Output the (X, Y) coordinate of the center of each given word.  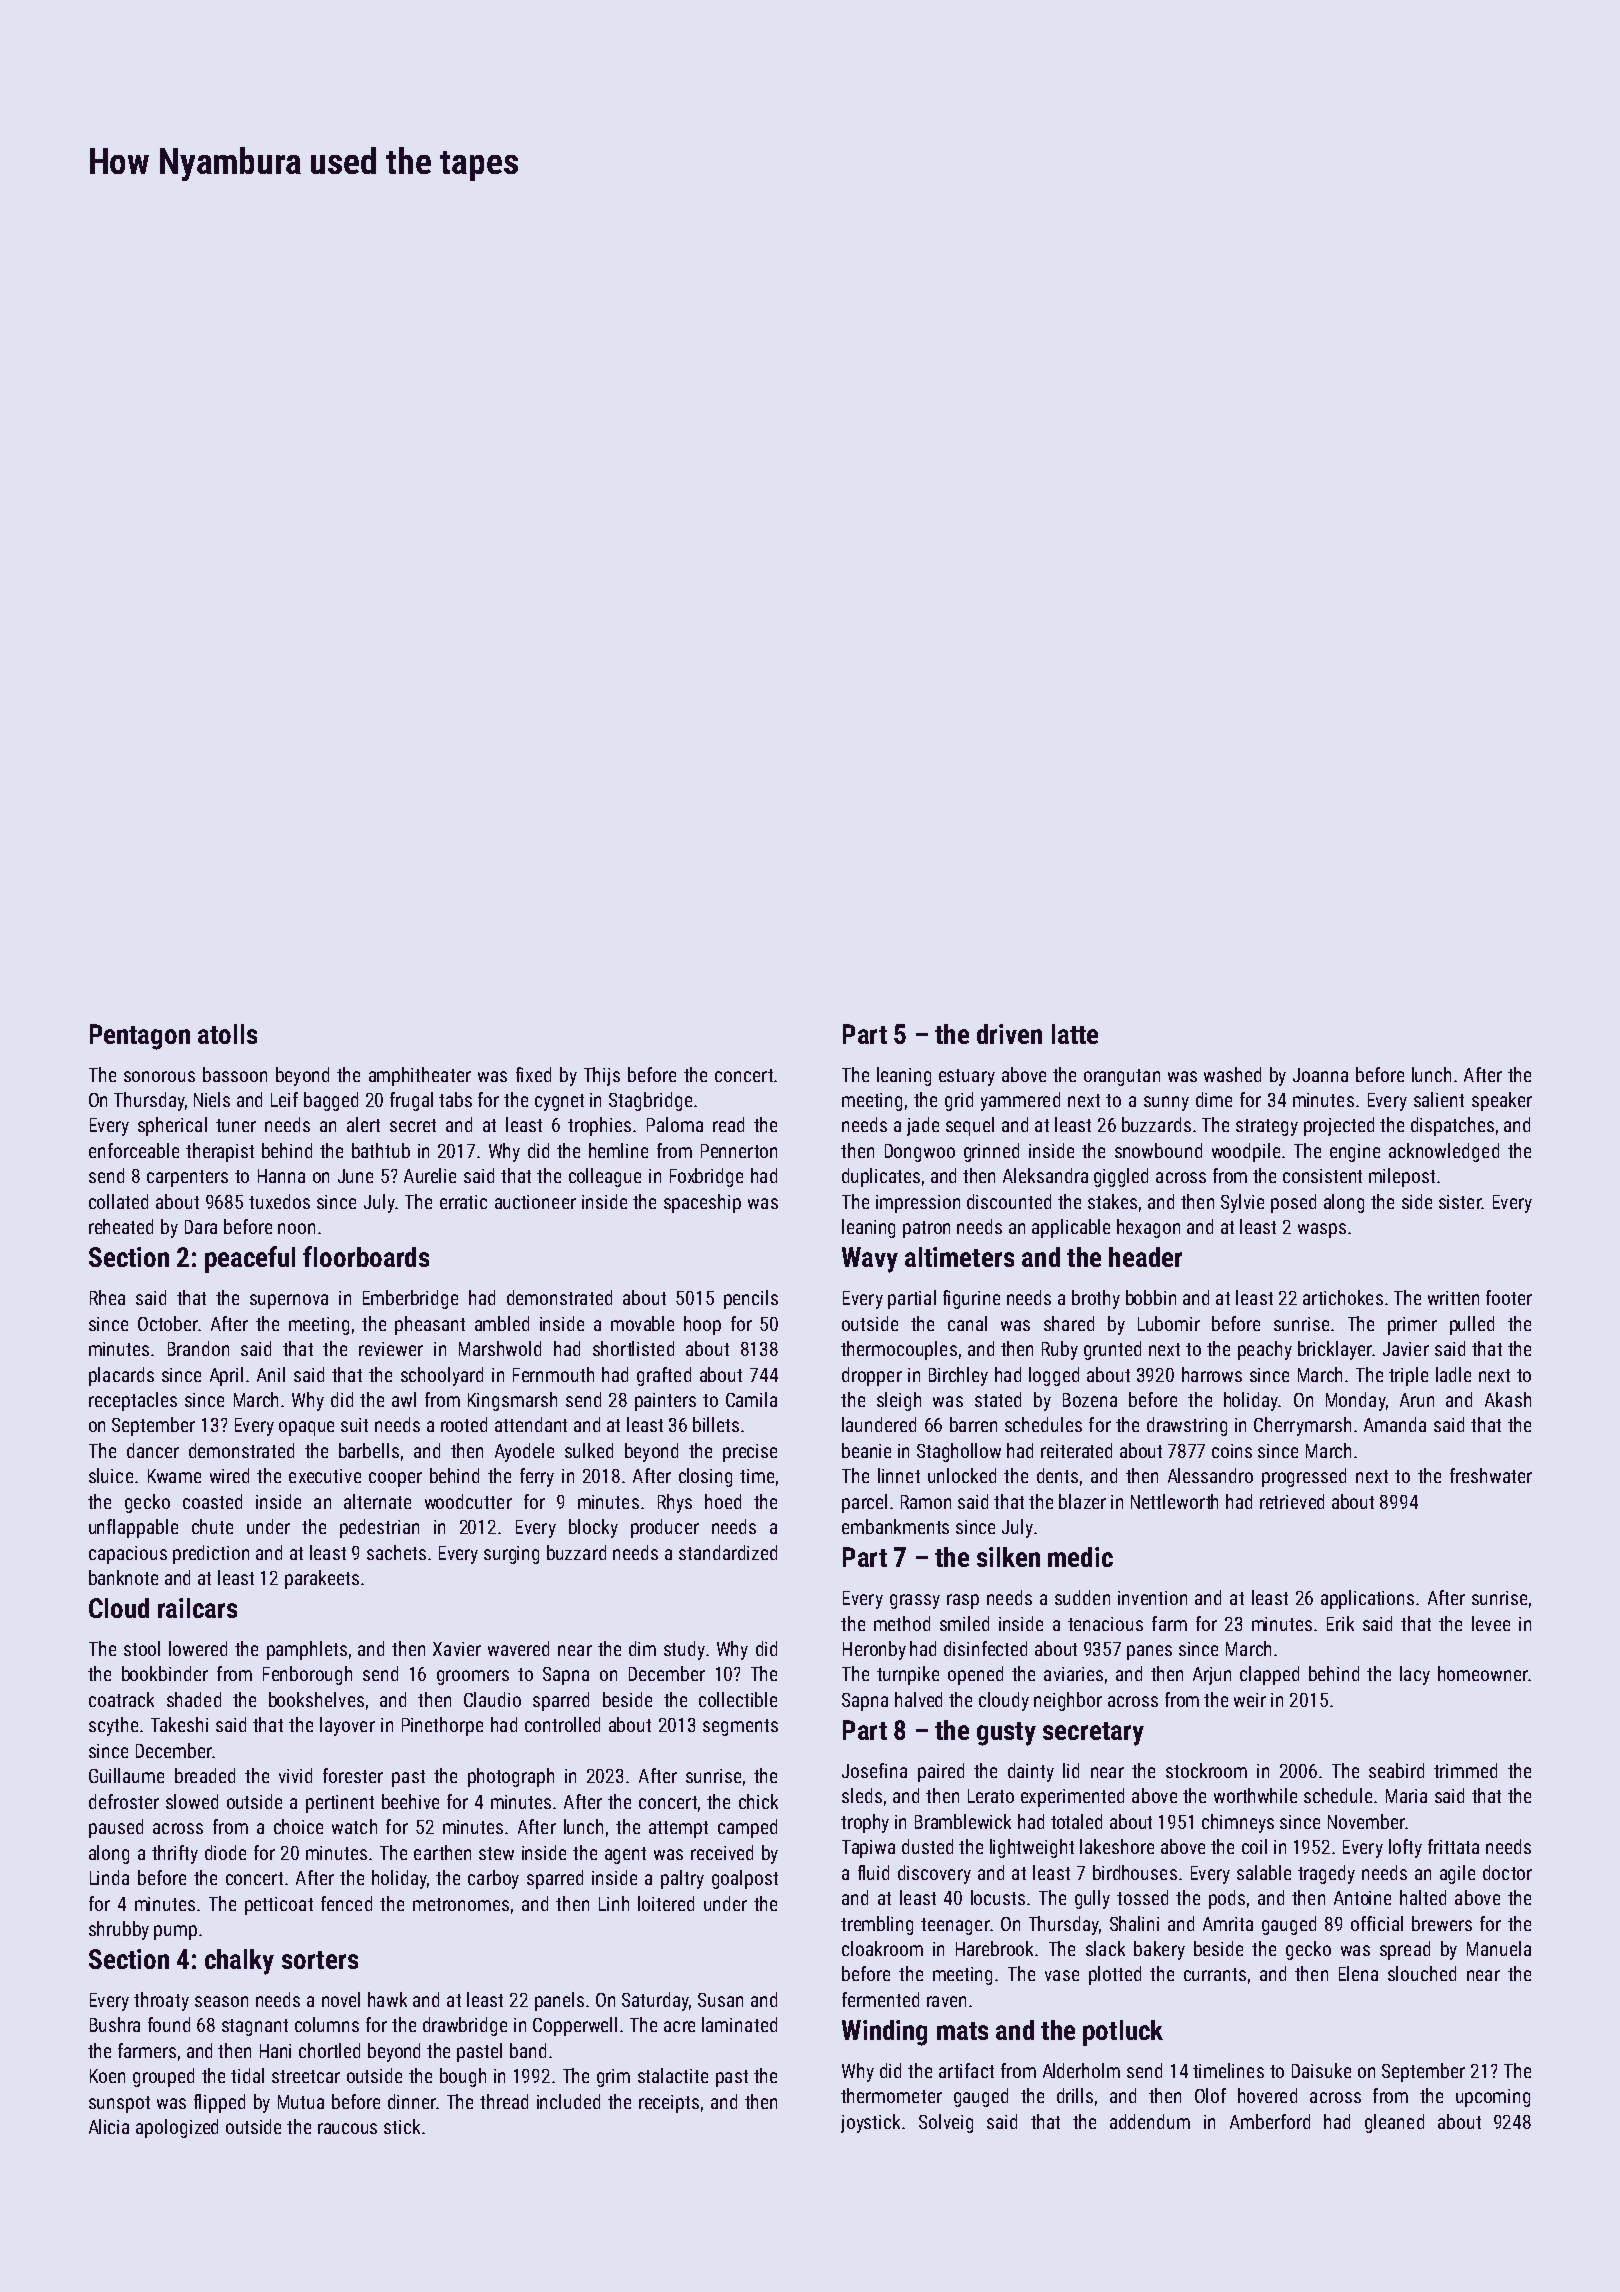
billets (716, 1424)
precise (750, 1453)
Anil (271, 1374)
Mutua (301, 2102)
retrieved (1292, 1501)
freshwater (1491, 1475)
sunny (1166, 1103)
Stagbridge (650, 1101)
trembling (877, 1925)
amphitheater (420, 1076)
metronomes (461, 1904)
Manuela (1499, 1948)
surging (511, 1555)
